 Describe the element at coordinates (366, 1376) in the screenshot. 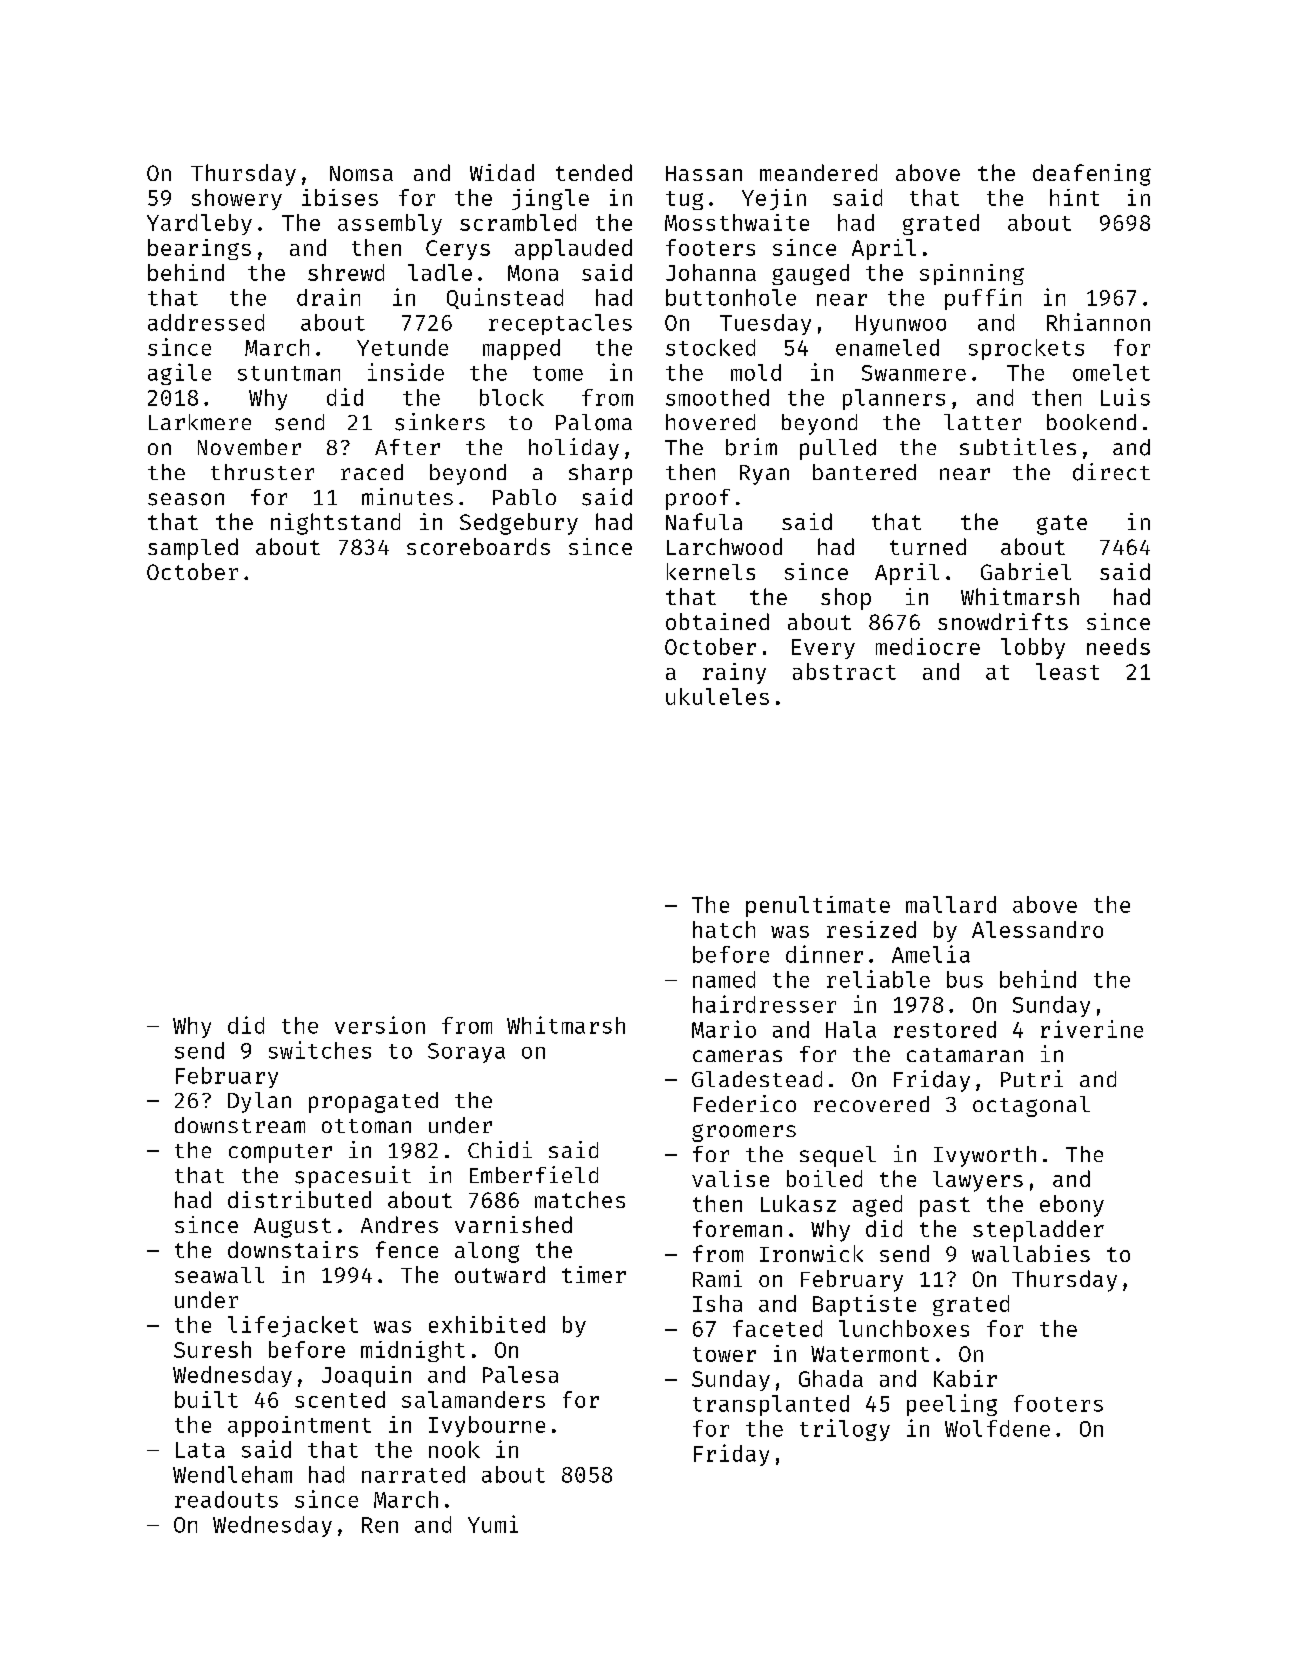

I see `Joaquin` at that location.
